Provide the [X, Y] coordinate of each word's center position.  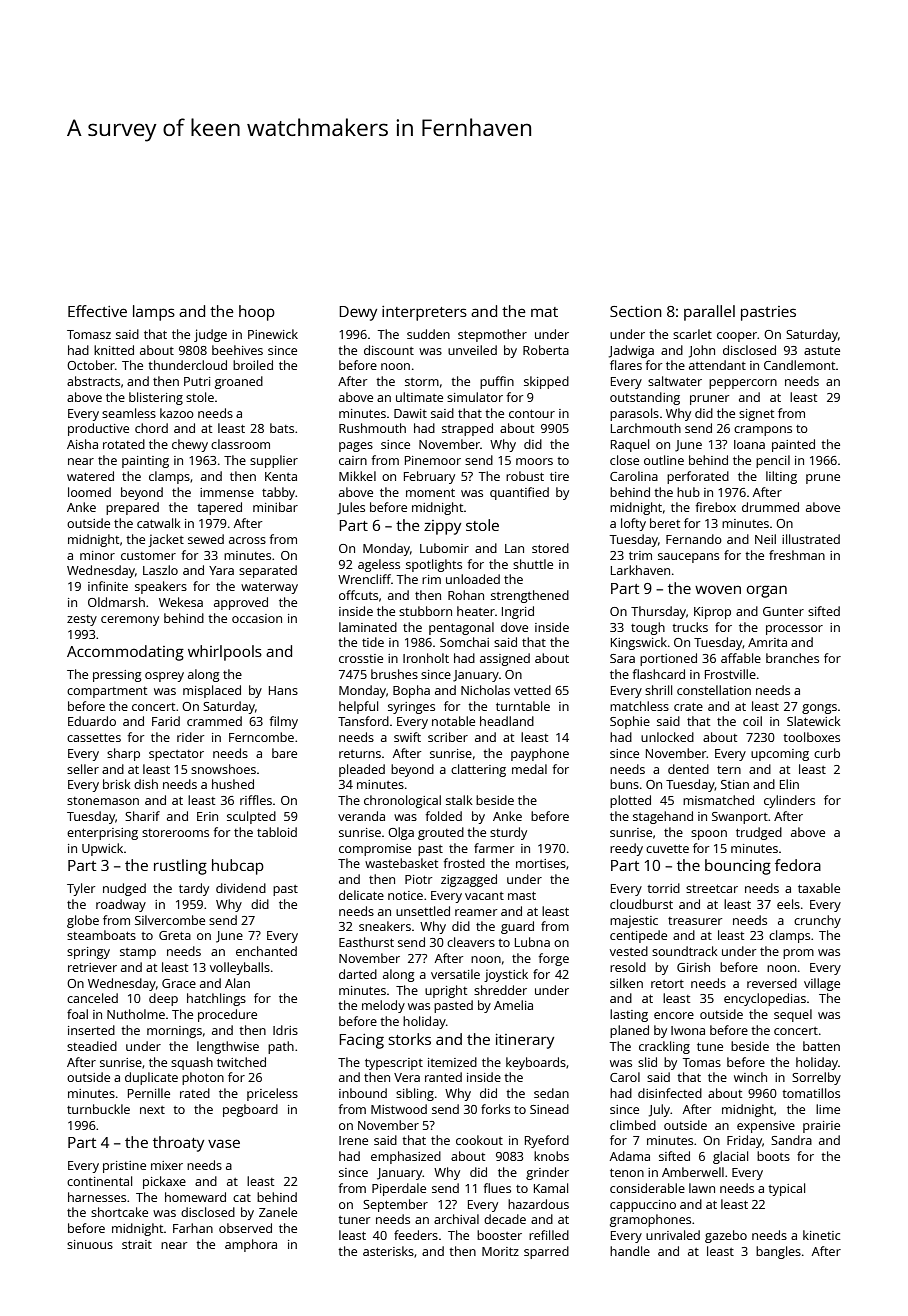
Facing [361, 1041]
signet [756, 415]
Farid [166, 721]
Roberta [546, 350]
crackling [664, 1047]
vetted [532, 690]
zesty [82, 620]
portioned [668, 659]
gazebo [726, 1236]
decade [505, 1219]
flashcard [658, 674]
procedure [227, 1015]
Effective [97, 311]
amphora [251, 1245]
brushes [394, 674]
